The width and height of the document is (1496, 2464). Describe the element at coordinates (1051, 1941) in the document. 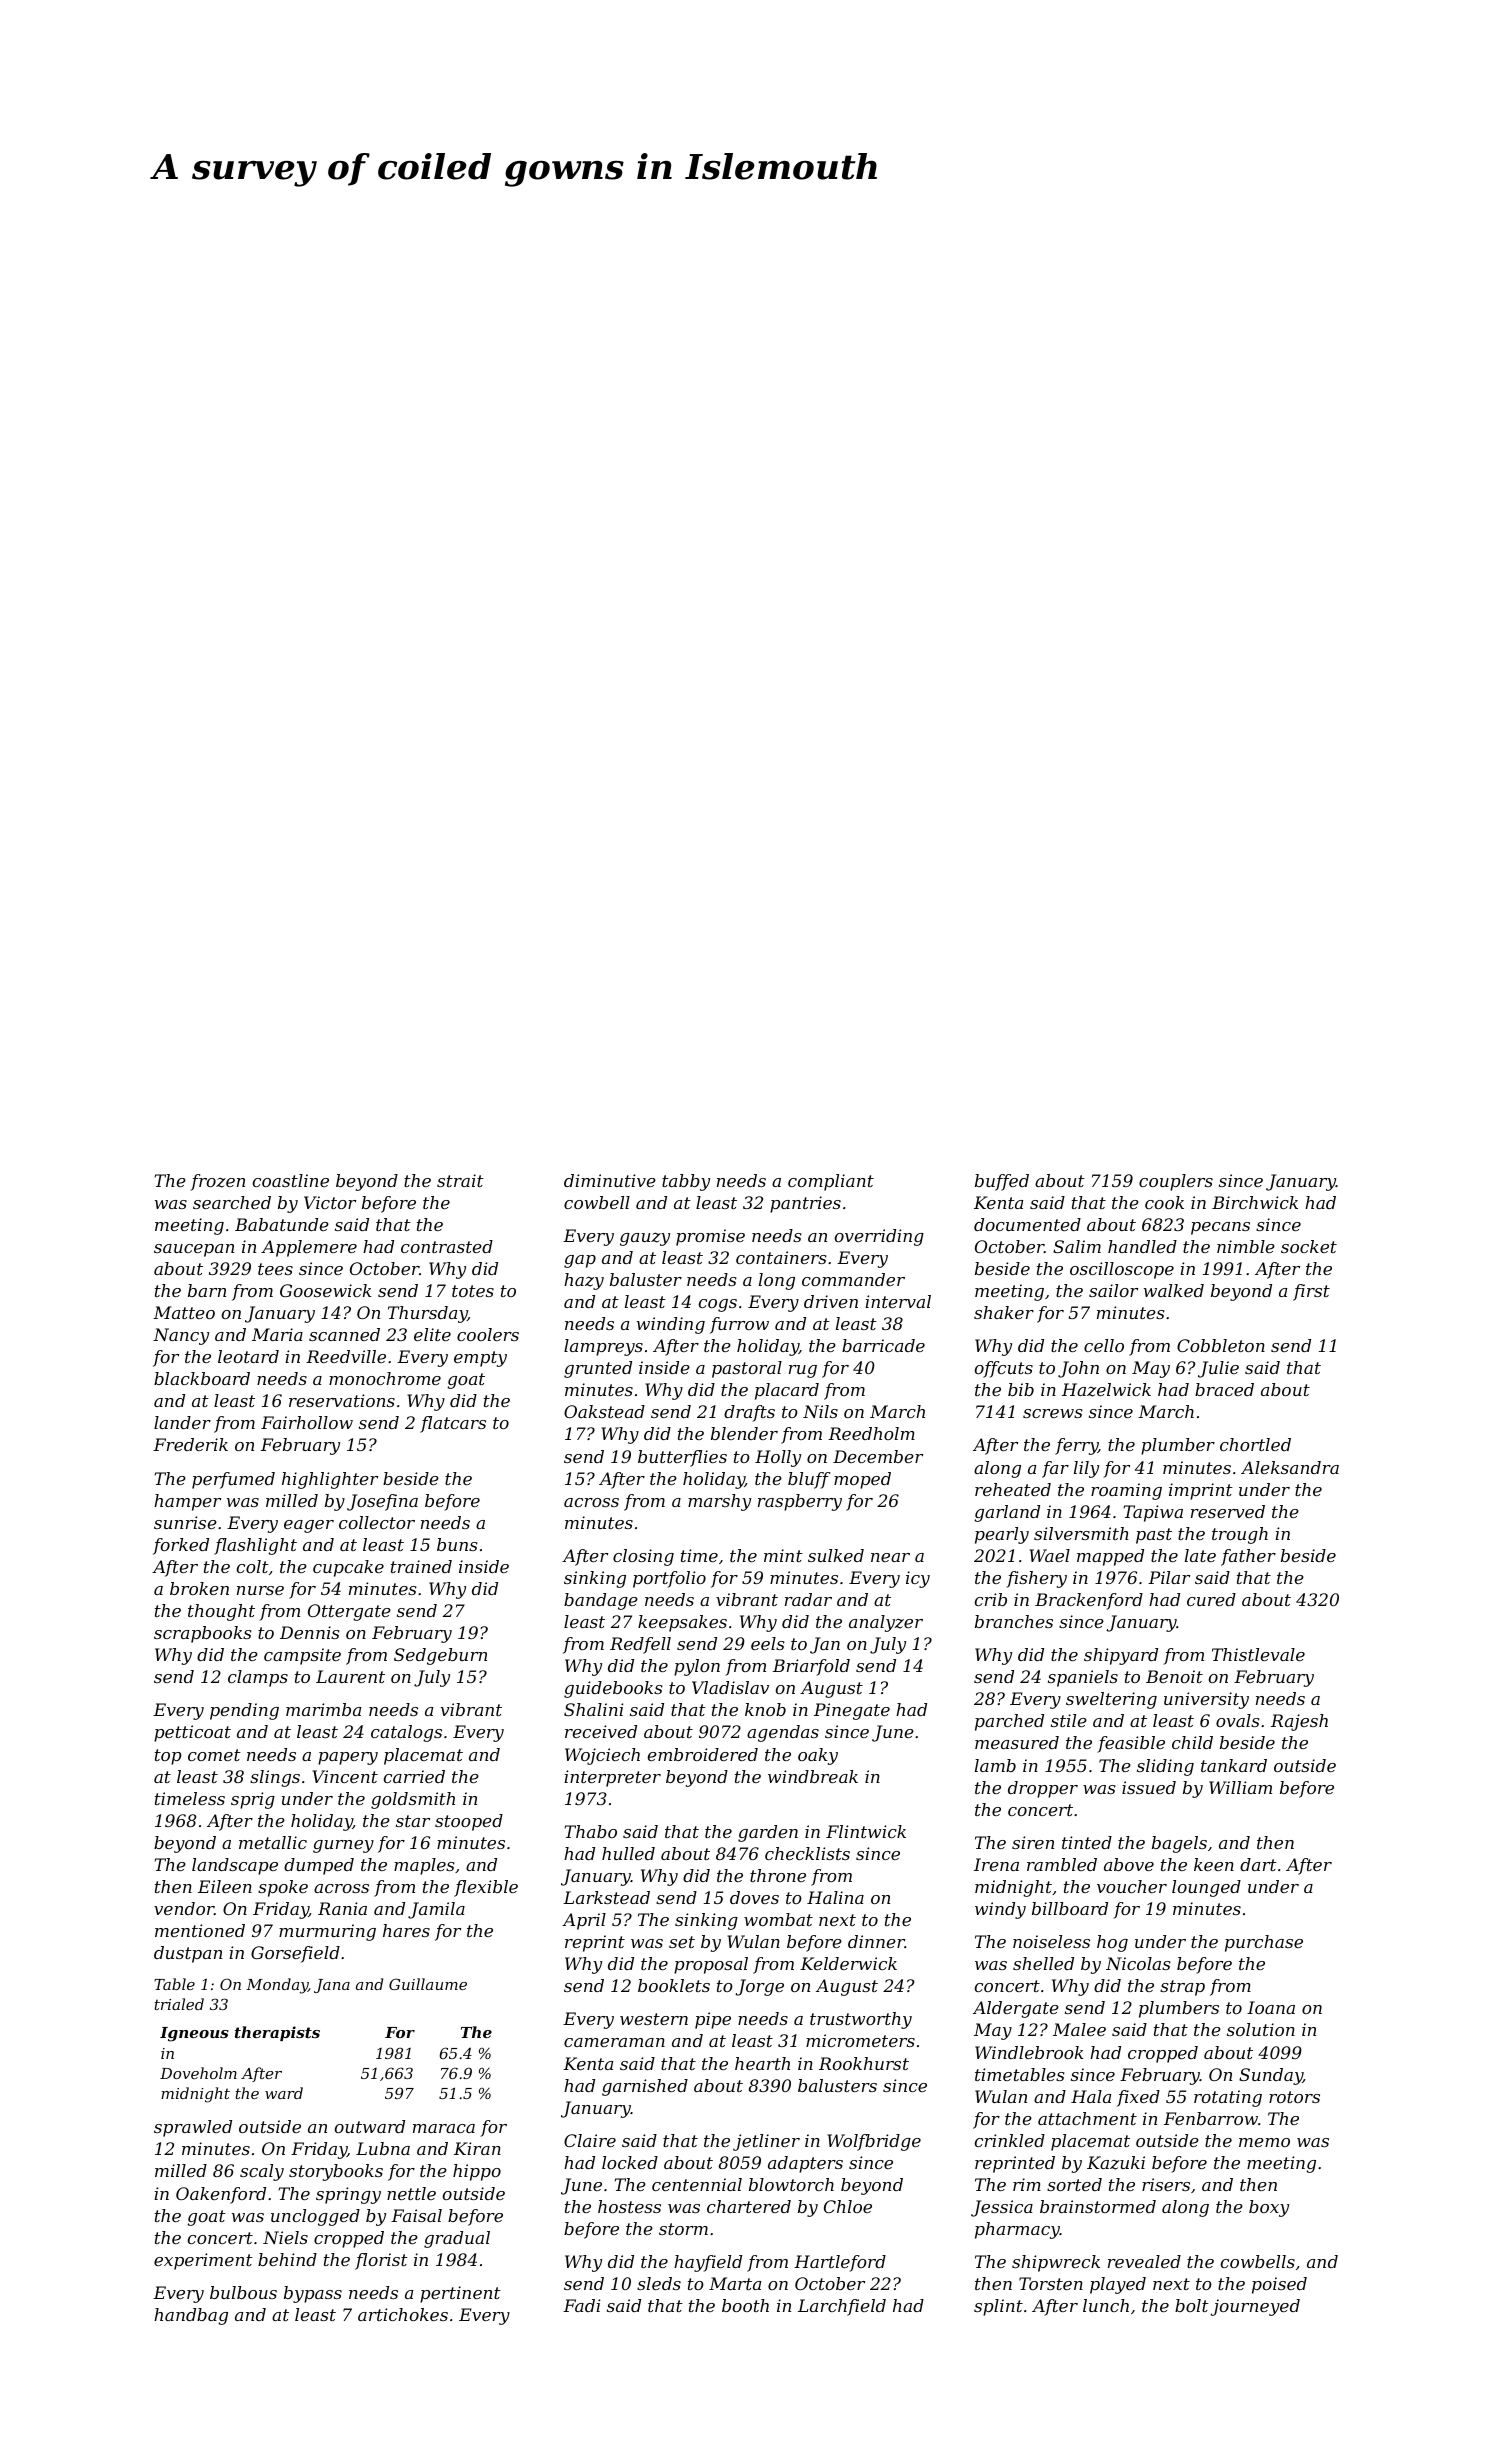

I see `noiseless` at that location.
